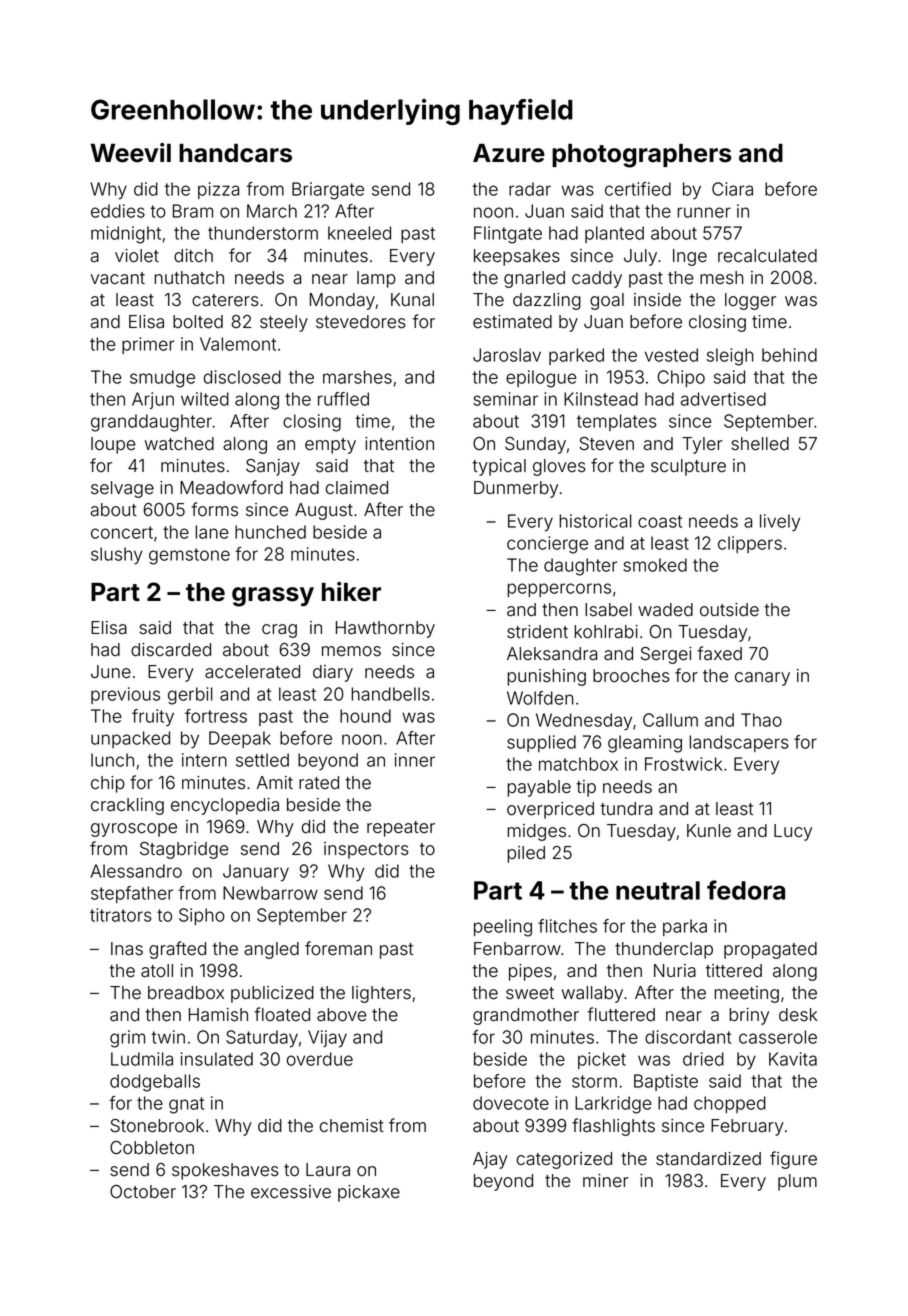  What do you see at coordinates (111, 672) in the screenshot?
I see `June` at bounding box center [111, 672].
